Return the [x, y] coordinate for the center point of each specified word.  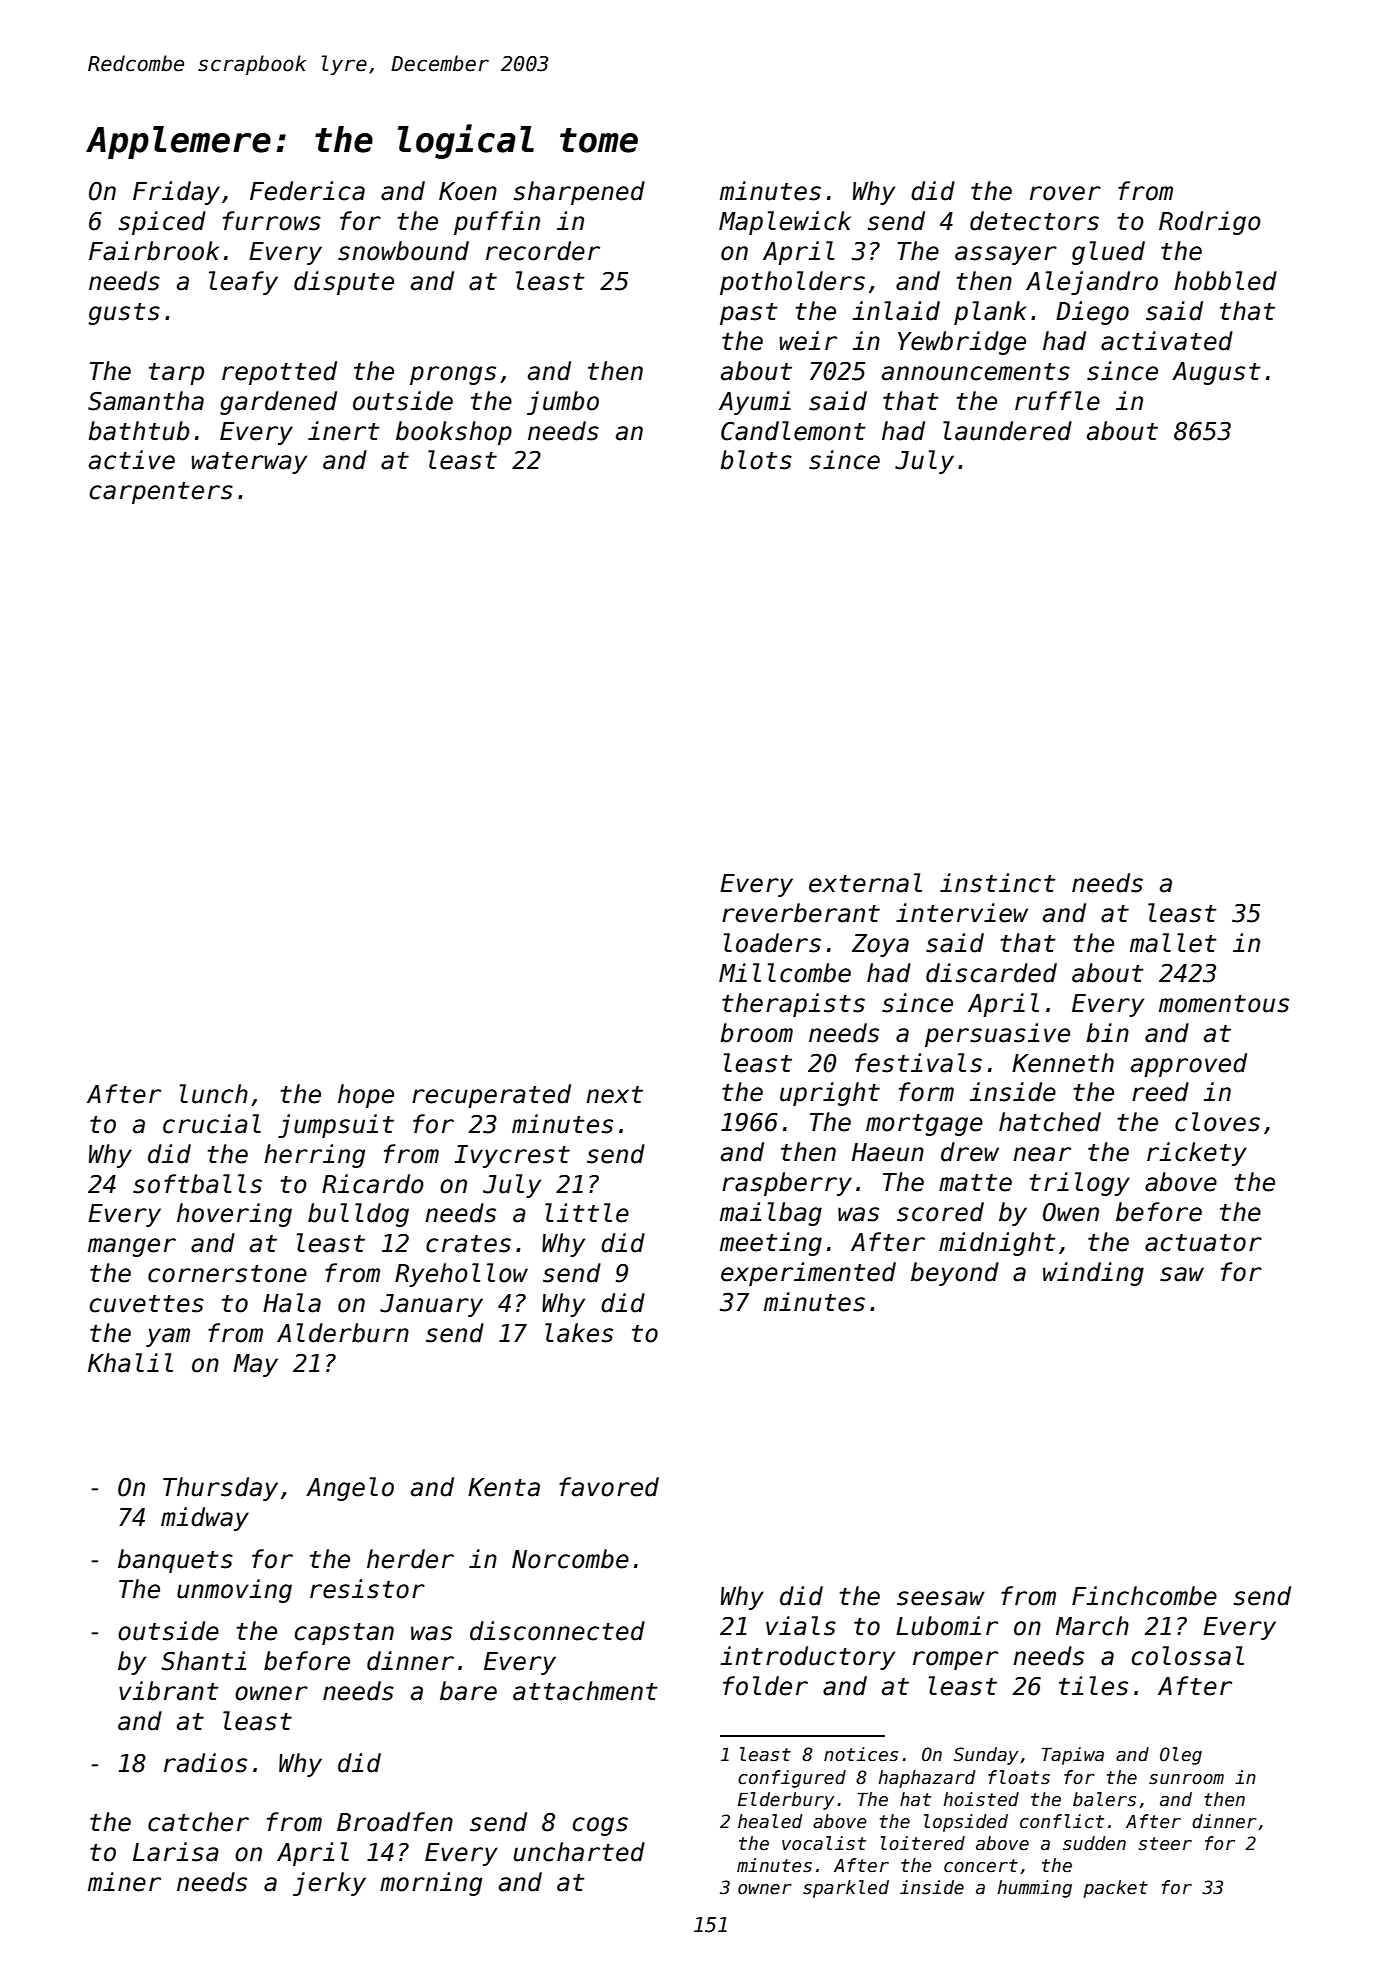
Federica [307, 191]
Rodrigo [1210, 223]
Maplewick [785, 223]
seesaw [941, 1598]
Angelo [350, 1489]
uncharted [579, 1852]
